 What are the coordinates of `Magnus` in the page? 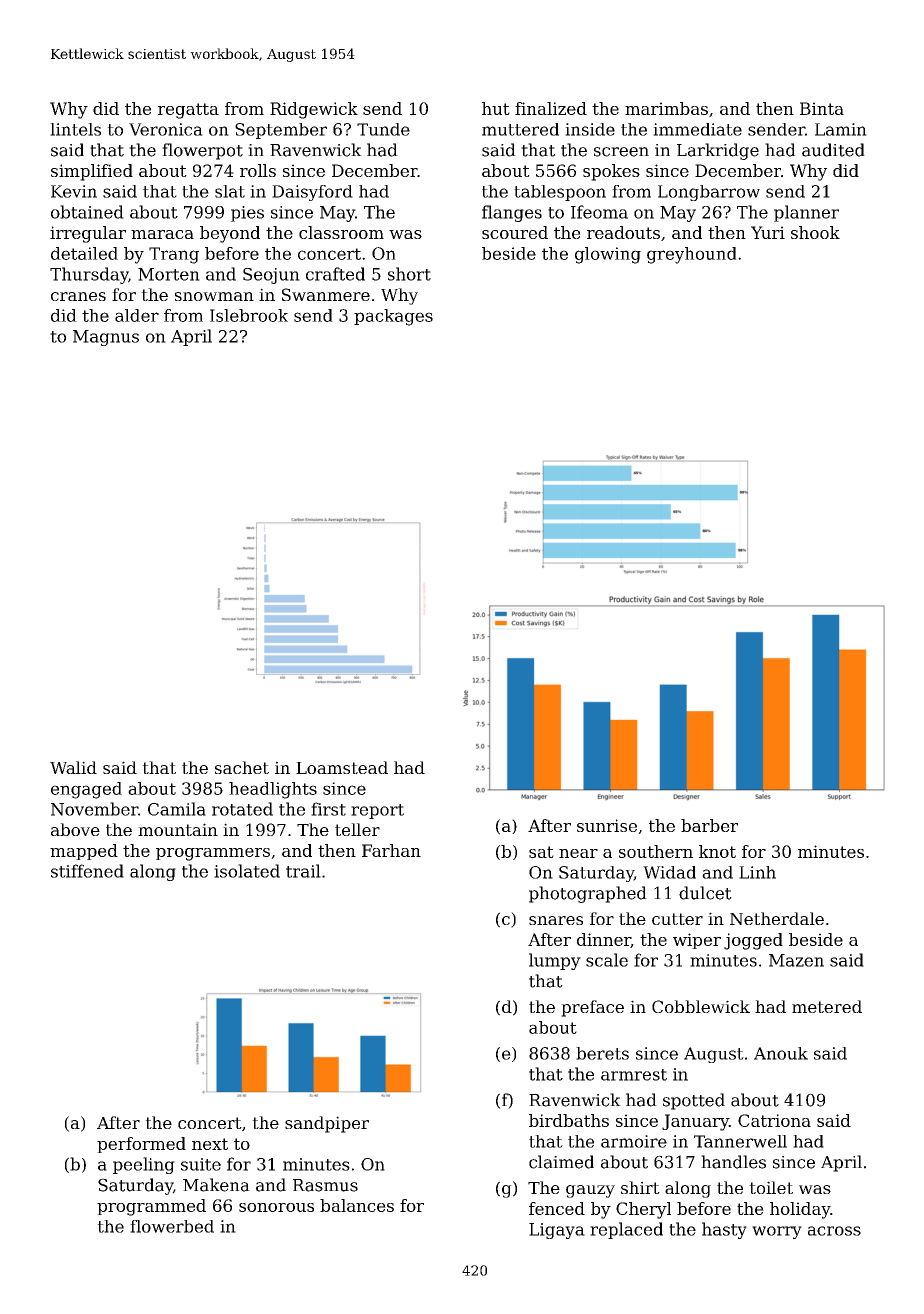 It's located at (106, 338).
